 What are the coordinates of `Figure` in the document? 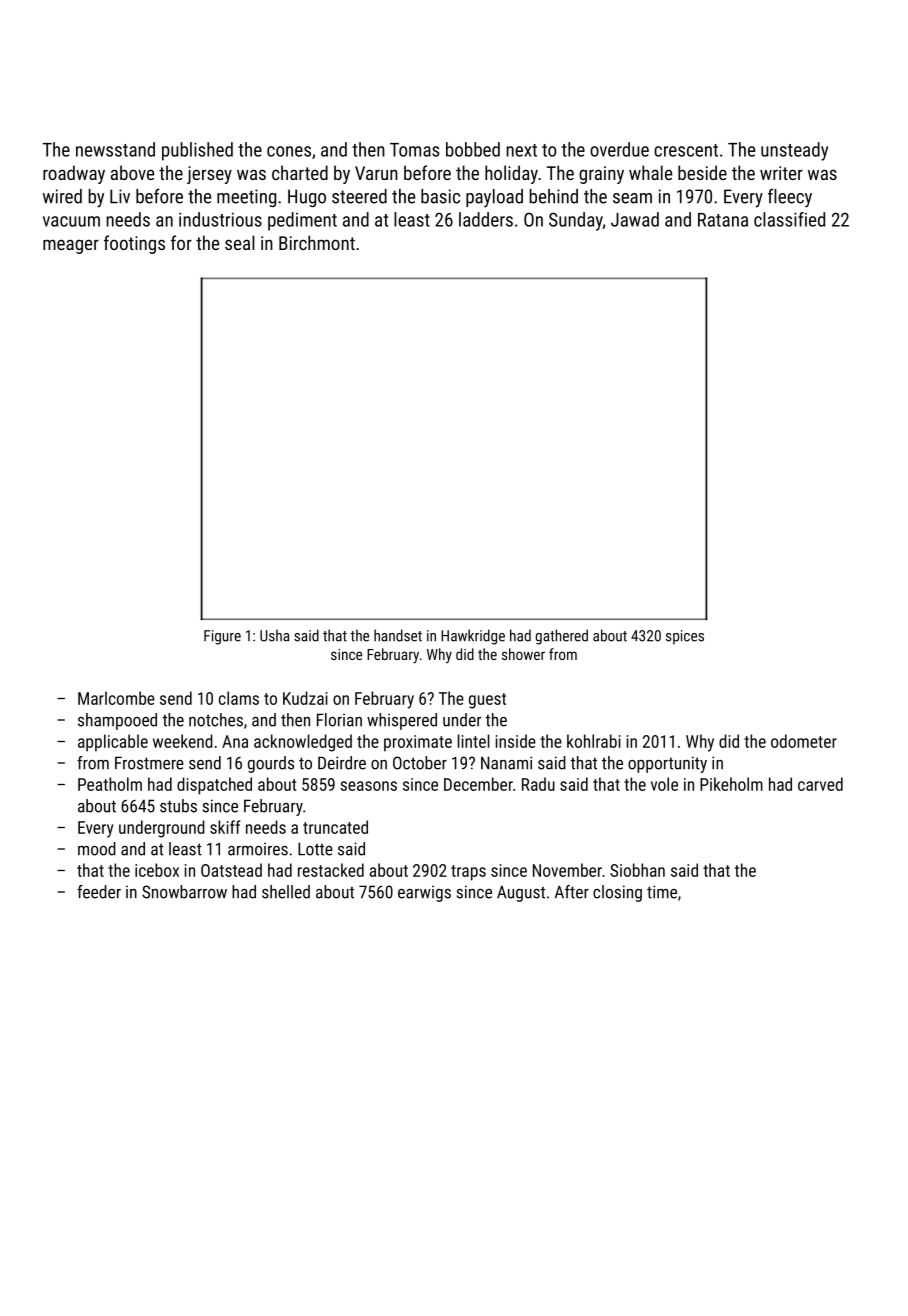 It's located at (222, 637).
